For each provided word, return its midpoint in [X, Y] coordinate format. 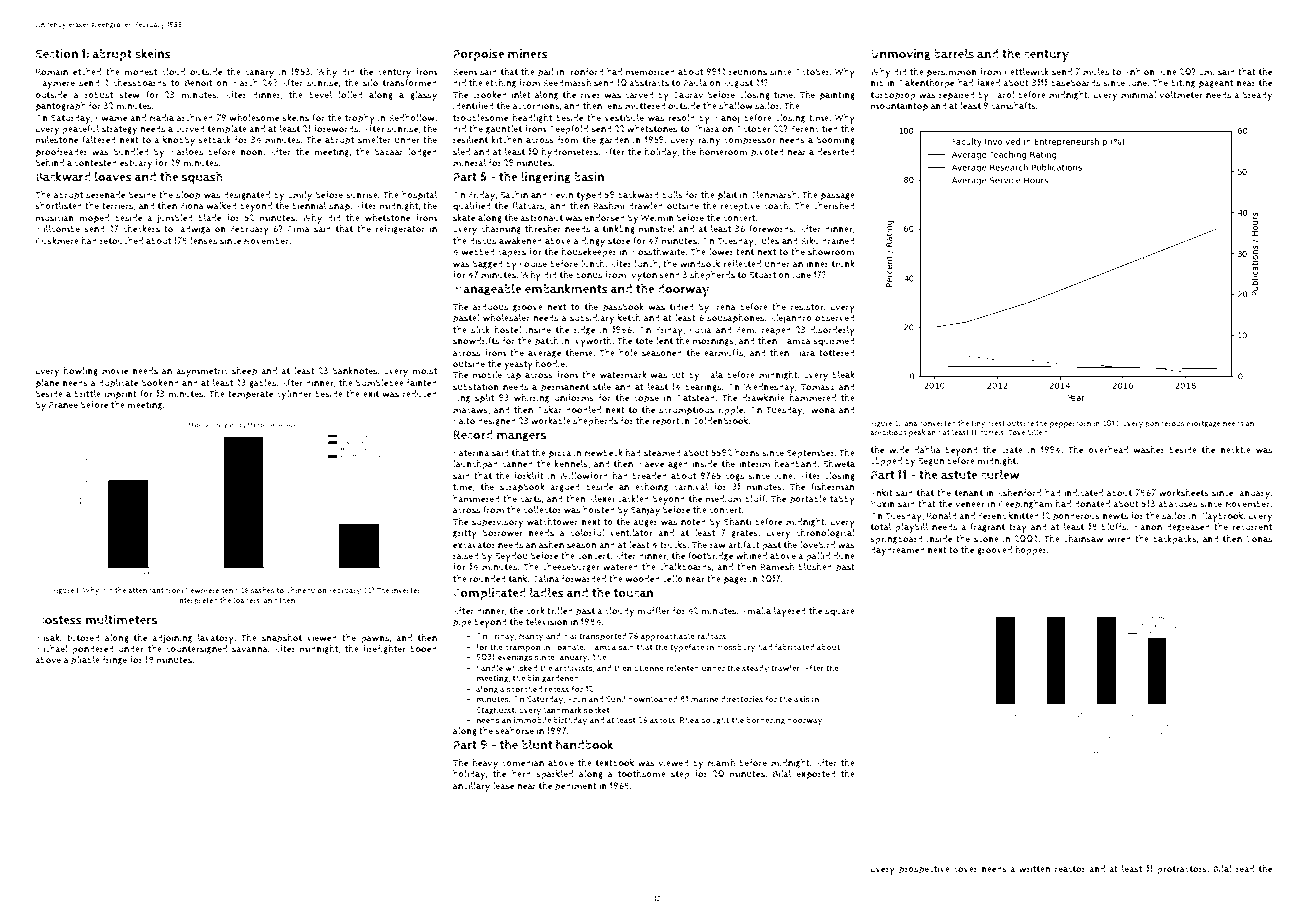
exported [816, 775]
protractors [1182, 870]
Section [57, 54]
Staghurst [495, 710]
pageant [1216, 84]
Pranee [63, 405]
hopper [1030, 551]
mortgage [1204, 424]
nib [877, 82]
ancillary [471, 787]
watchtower [552, 522]
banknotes [355, 371]
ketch [629, 318]
